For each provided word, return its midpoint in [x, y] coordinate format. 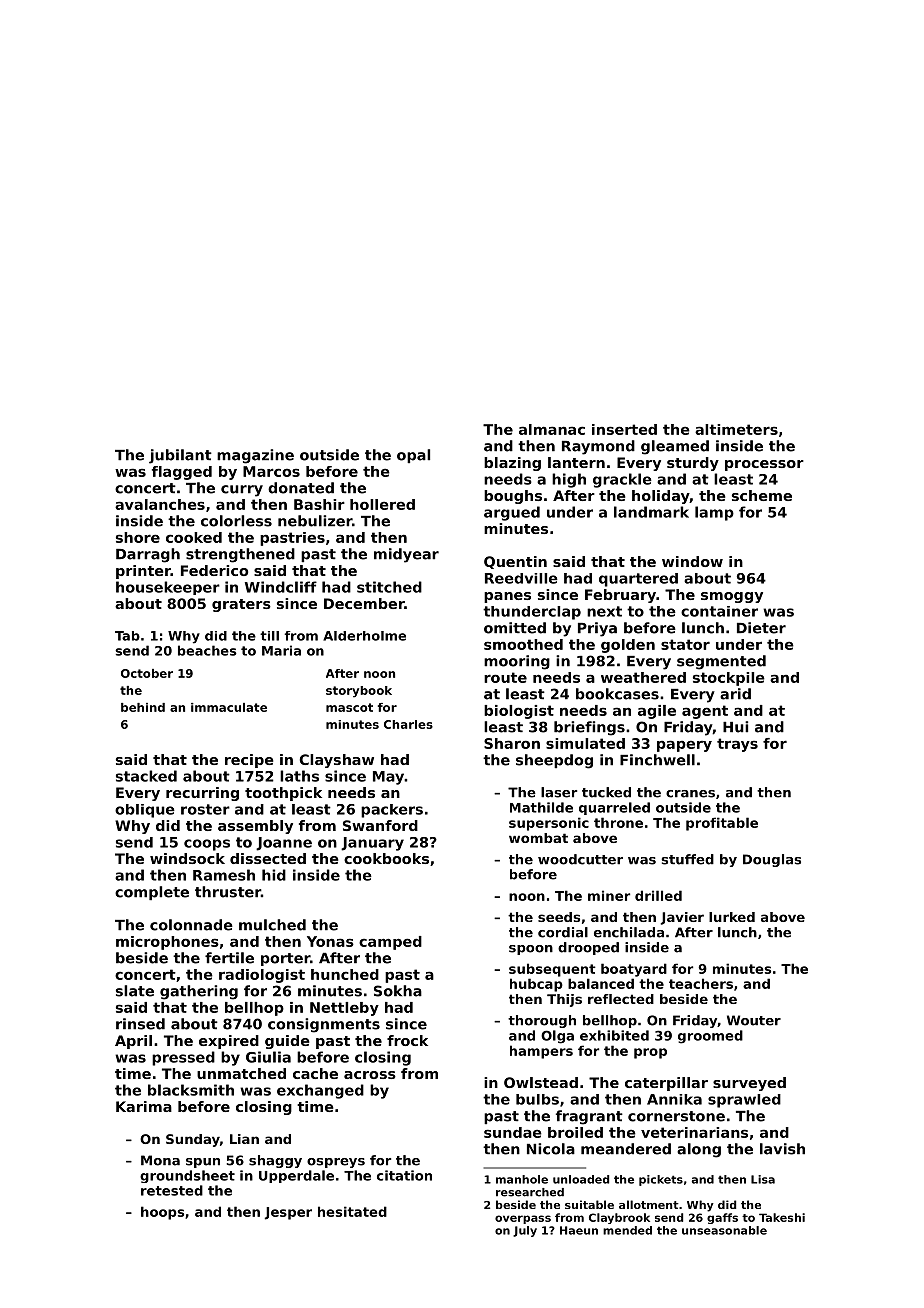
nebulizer [315, 521]
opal [413, 456]
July [525, 1231]
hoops [162, 1213]
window [692, 561]
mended [627, 1230]
